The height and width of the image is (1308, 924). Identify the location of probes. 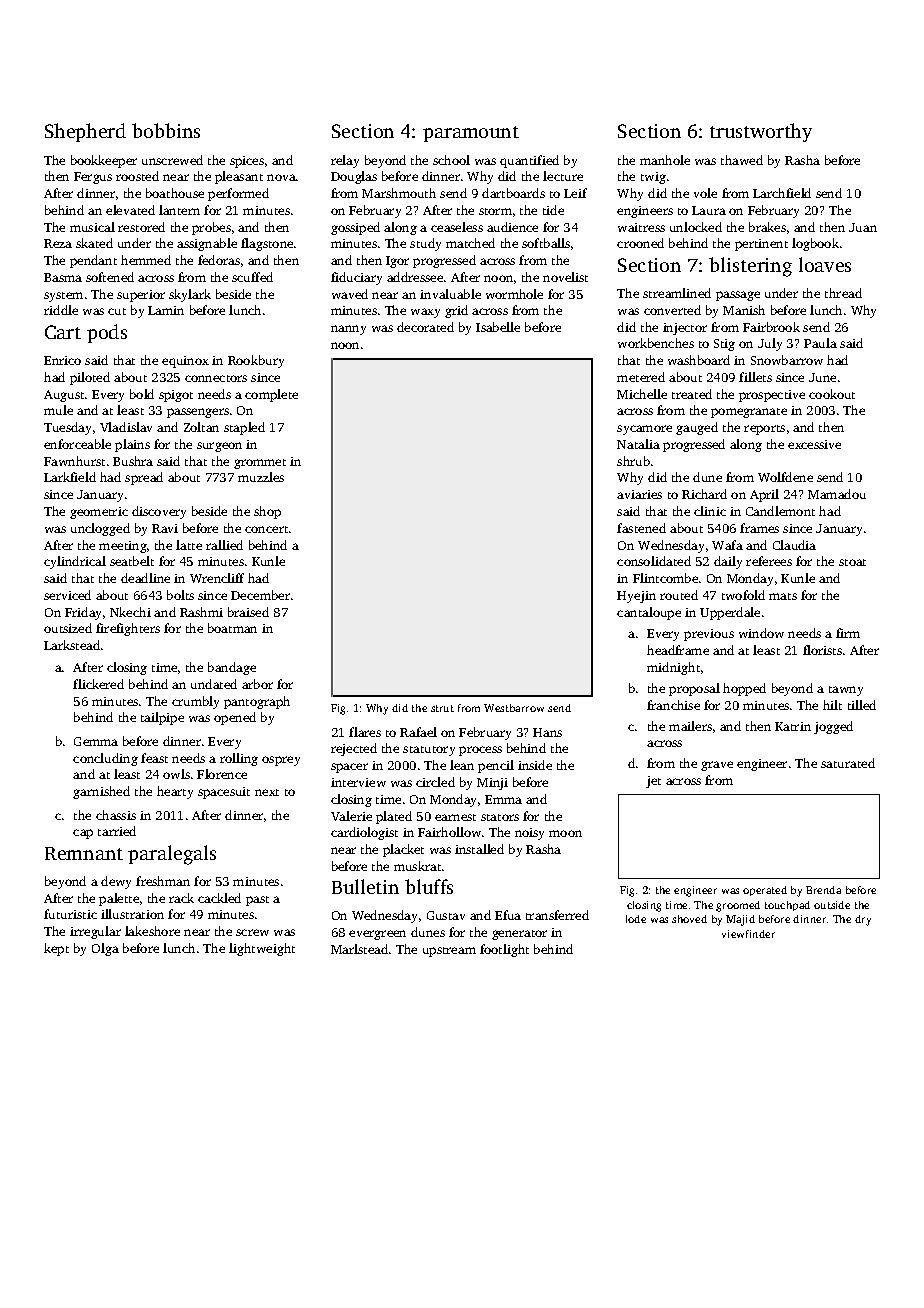
(211, 228).
